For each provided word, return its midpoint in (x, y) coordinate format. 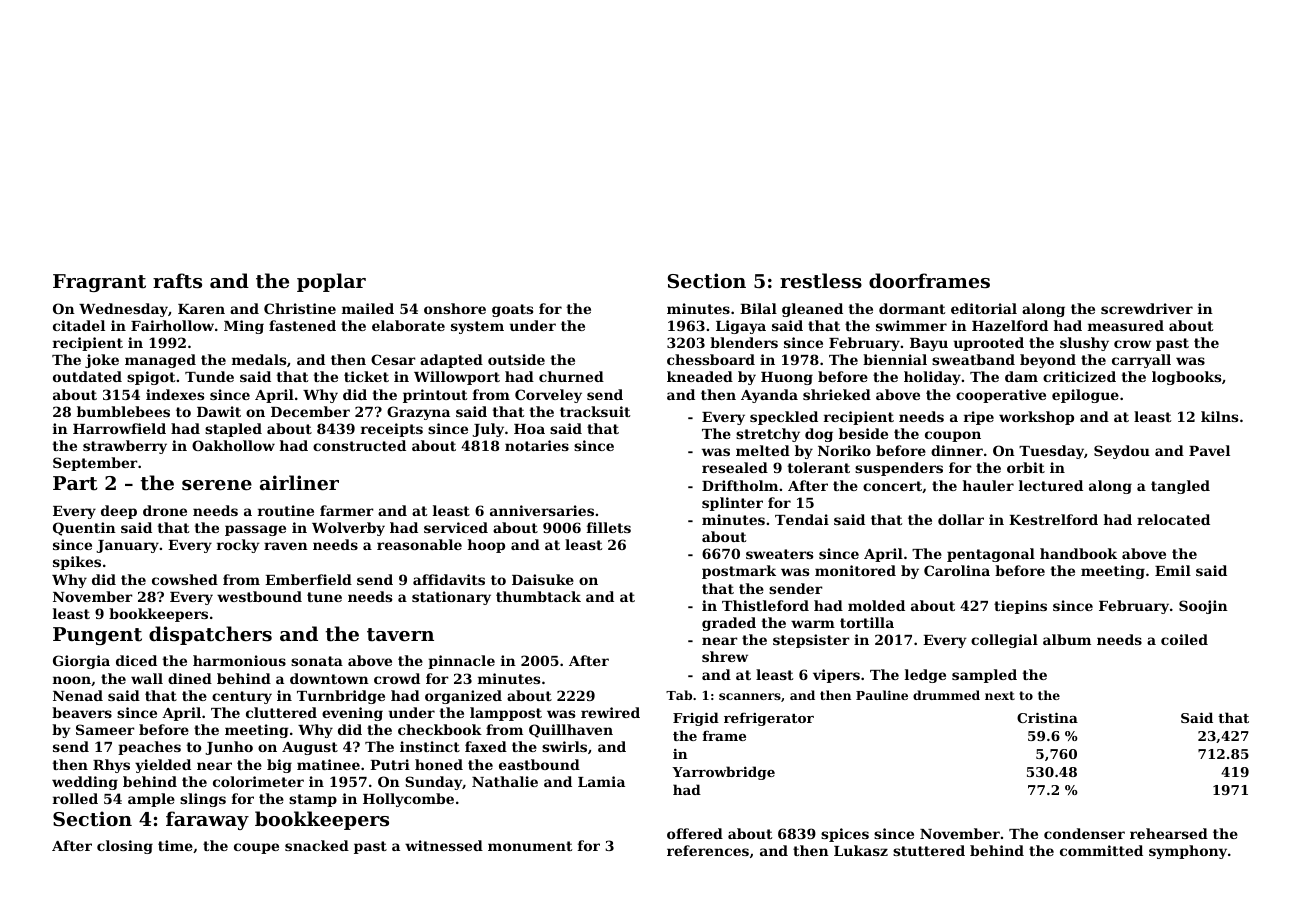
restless (821, 281)
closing (125, 847)
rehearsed (1169, 833)
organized (463, 697)
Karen (201, 309)
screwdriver (1147, 308)
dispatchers (210, 635)
